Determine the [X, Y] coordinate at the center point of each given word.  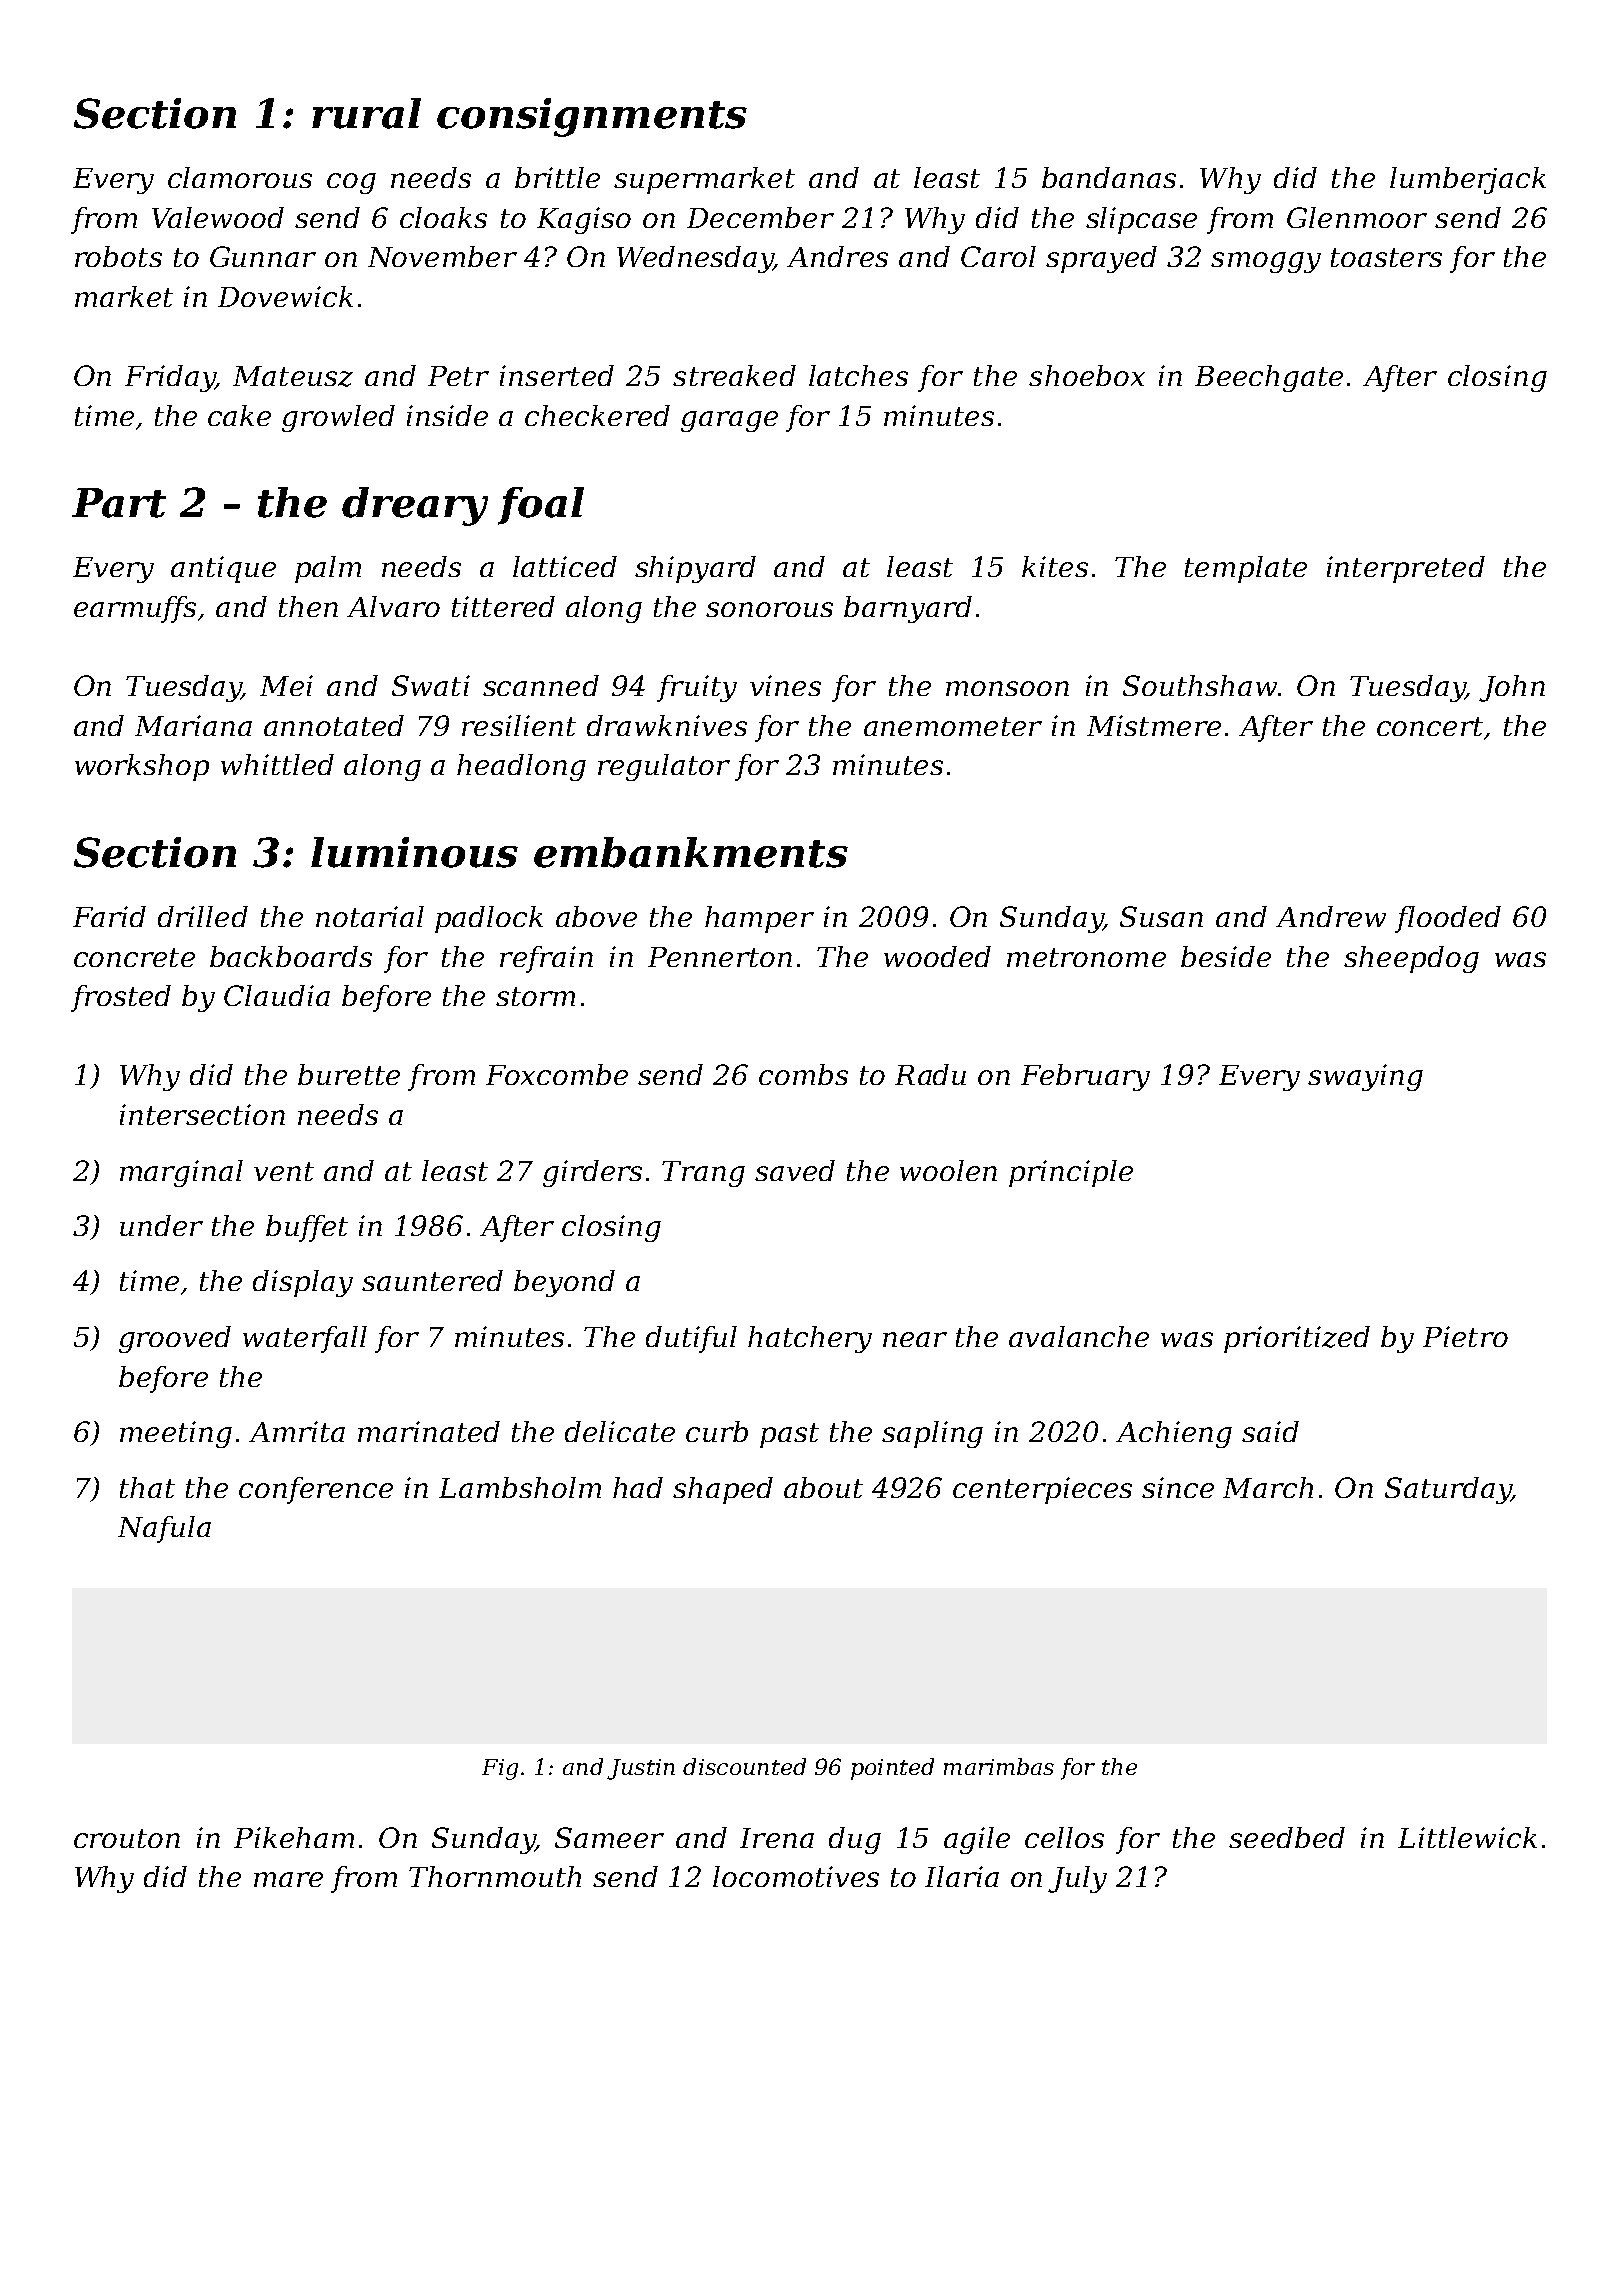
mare [288, 1879]
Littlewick [1467, 1837]
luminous [414, 852]
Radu [930, 1074]
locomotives [796, 1876]
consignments [592, 117]
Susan [1161, 916]
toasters [1386, 257]
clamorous [240, 177]
